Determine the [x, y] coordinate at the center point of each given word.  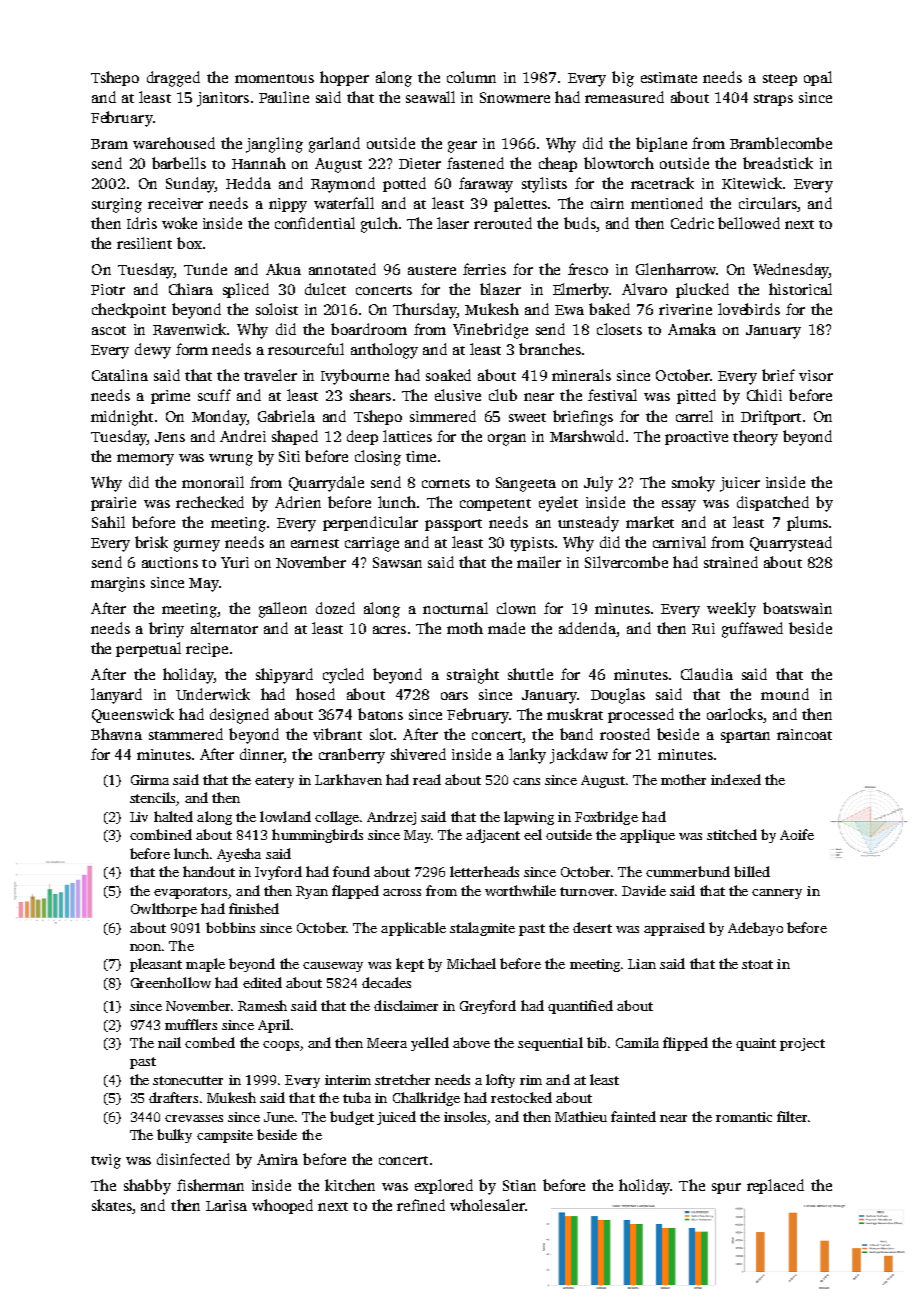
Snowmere [515, 97]
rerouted [503, 223]
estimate [669, 77]
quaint [756, 1044]
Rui [703, 628]
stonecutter [188, 1080]
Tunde [205, 269]
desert [592, 927]
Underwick [213, 694]
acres [389, 630]
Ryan [312, 892]
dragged [173, 79]
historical [800, 289]
